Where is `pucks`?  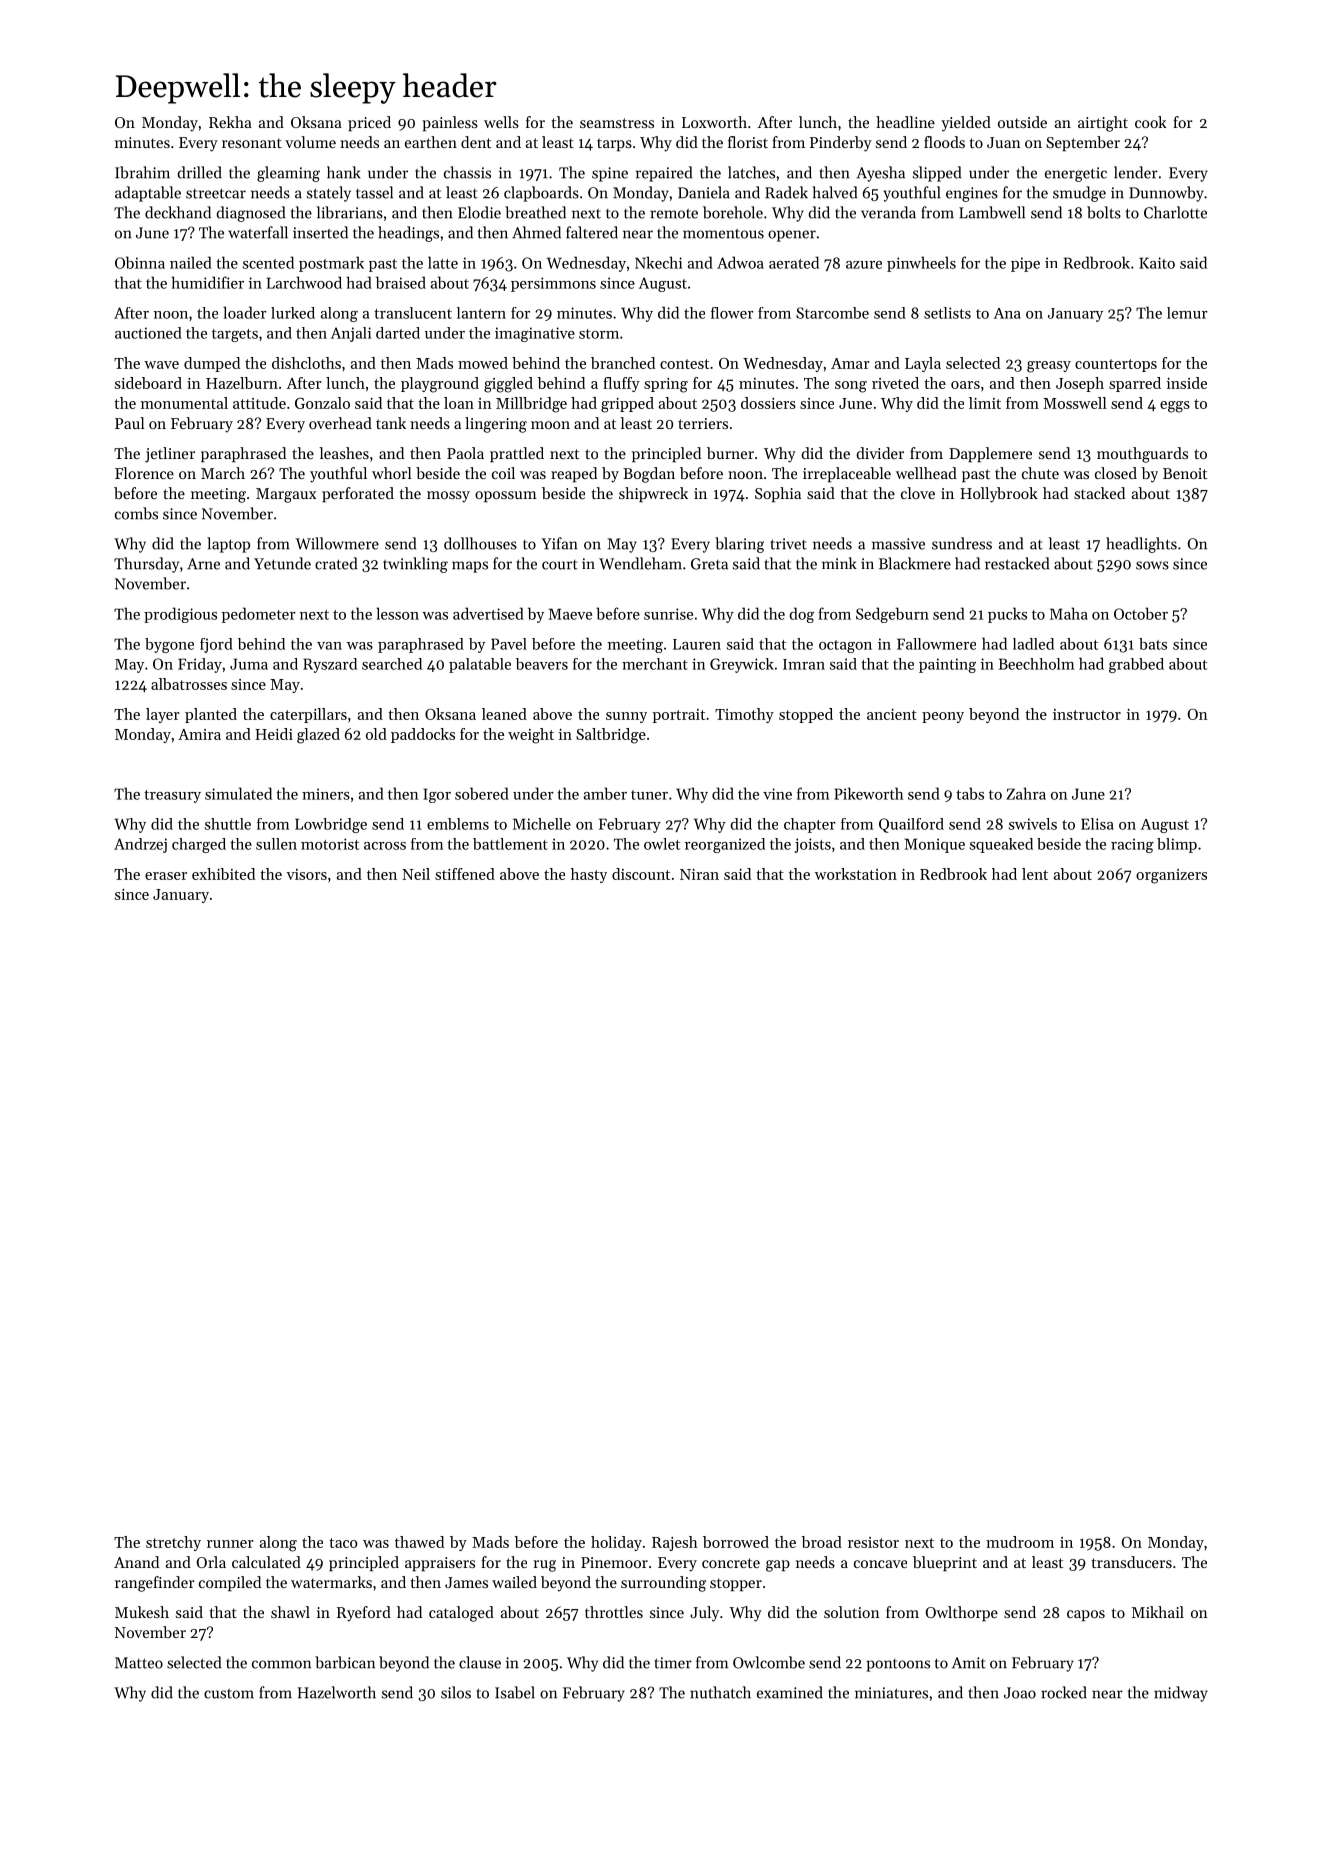
pucks is located at coordinates (1007, 615).
